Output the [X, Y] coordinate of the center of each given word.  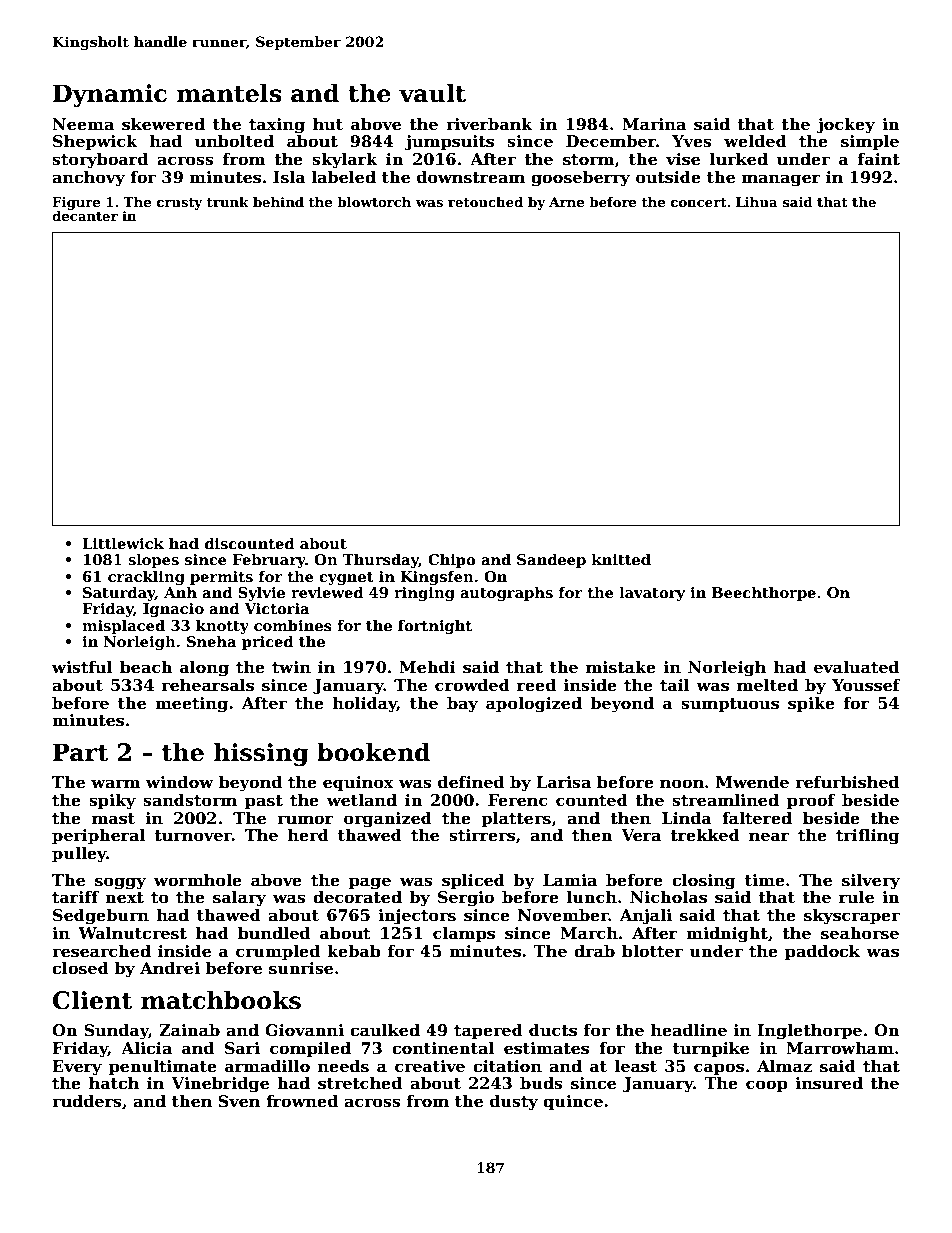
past [264, 802]
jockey [845, 125]
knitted [621, 559]
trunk [228, 202]
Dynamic [110, 95]
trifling [867, 836]
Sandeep [551, 560]
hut [328, 124]
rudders [87, 1101]
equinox [358, 784]
